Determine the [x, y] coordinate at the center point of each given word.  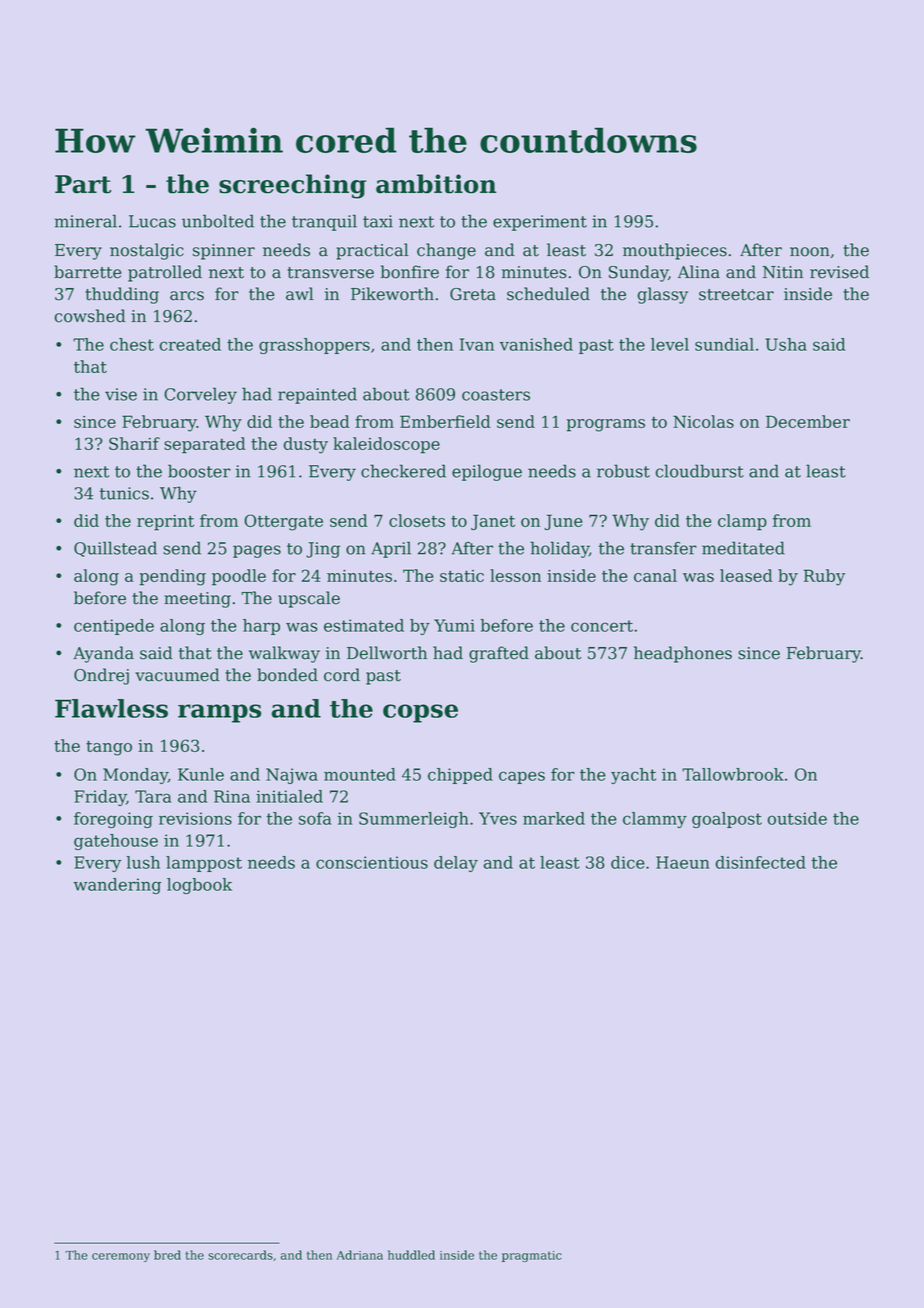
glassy [662, 295]
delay [456, 864]
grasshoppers [314, 346]
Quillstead [115, 549]
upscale [309, 599]
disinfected [760, 862]
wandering [117, 886]
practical [372, 251]
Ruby [824, 577]
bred [167, 1255]
